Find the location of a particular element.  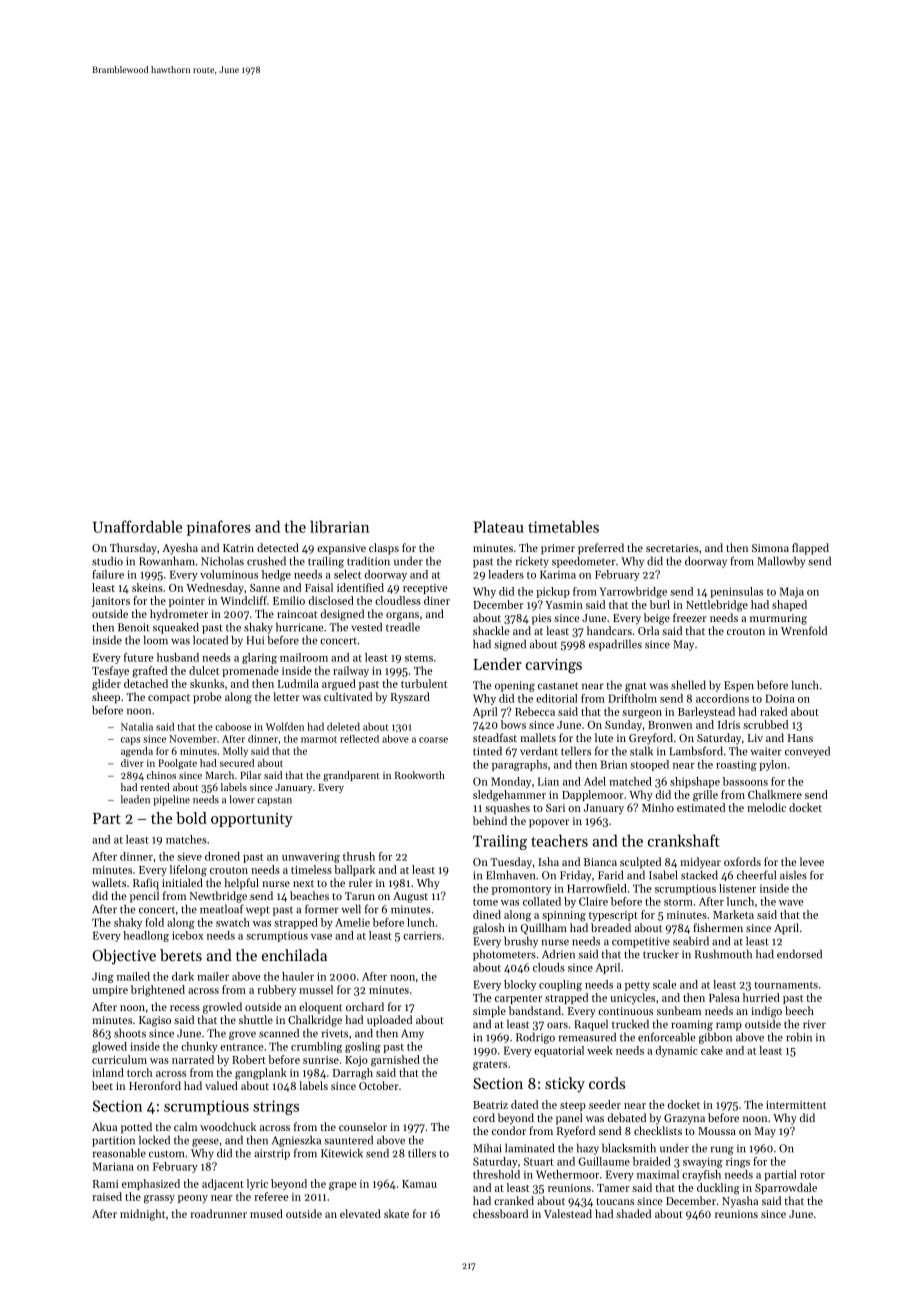

stems is located at coordinates (419, 658).
